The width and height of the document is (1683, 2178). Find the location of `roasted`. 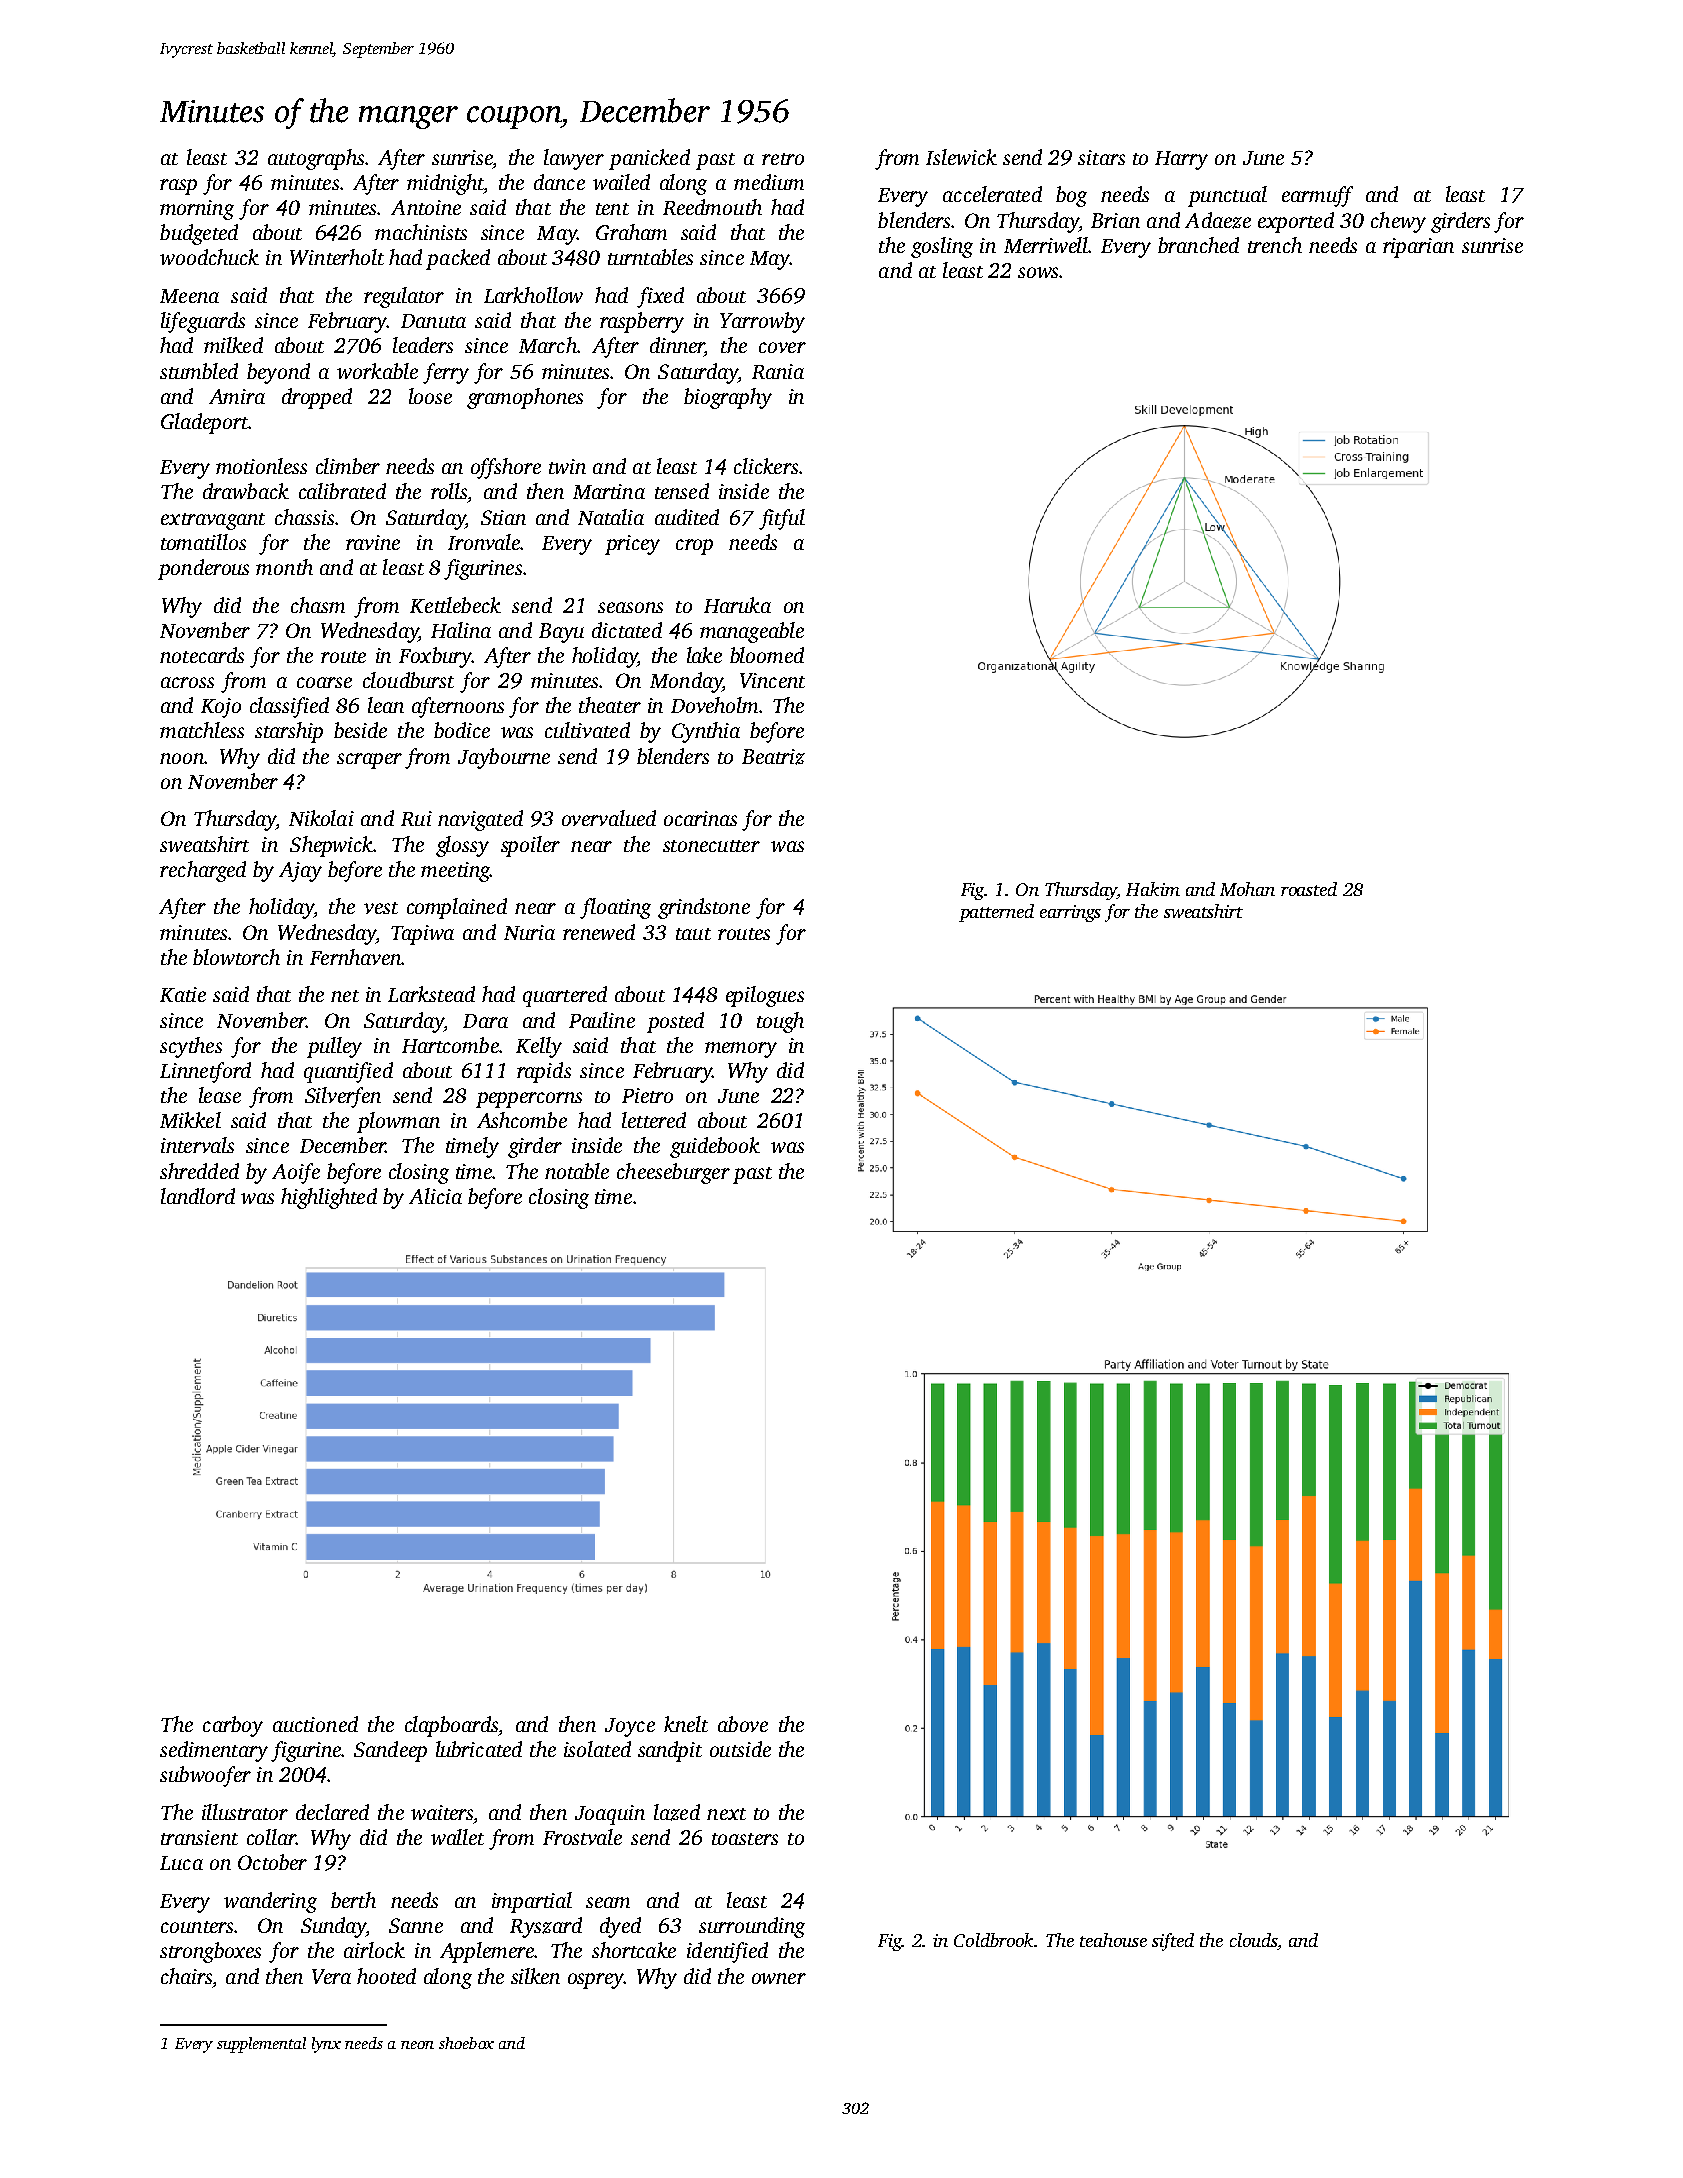

roasted is located at coordinates (1309, 889).
